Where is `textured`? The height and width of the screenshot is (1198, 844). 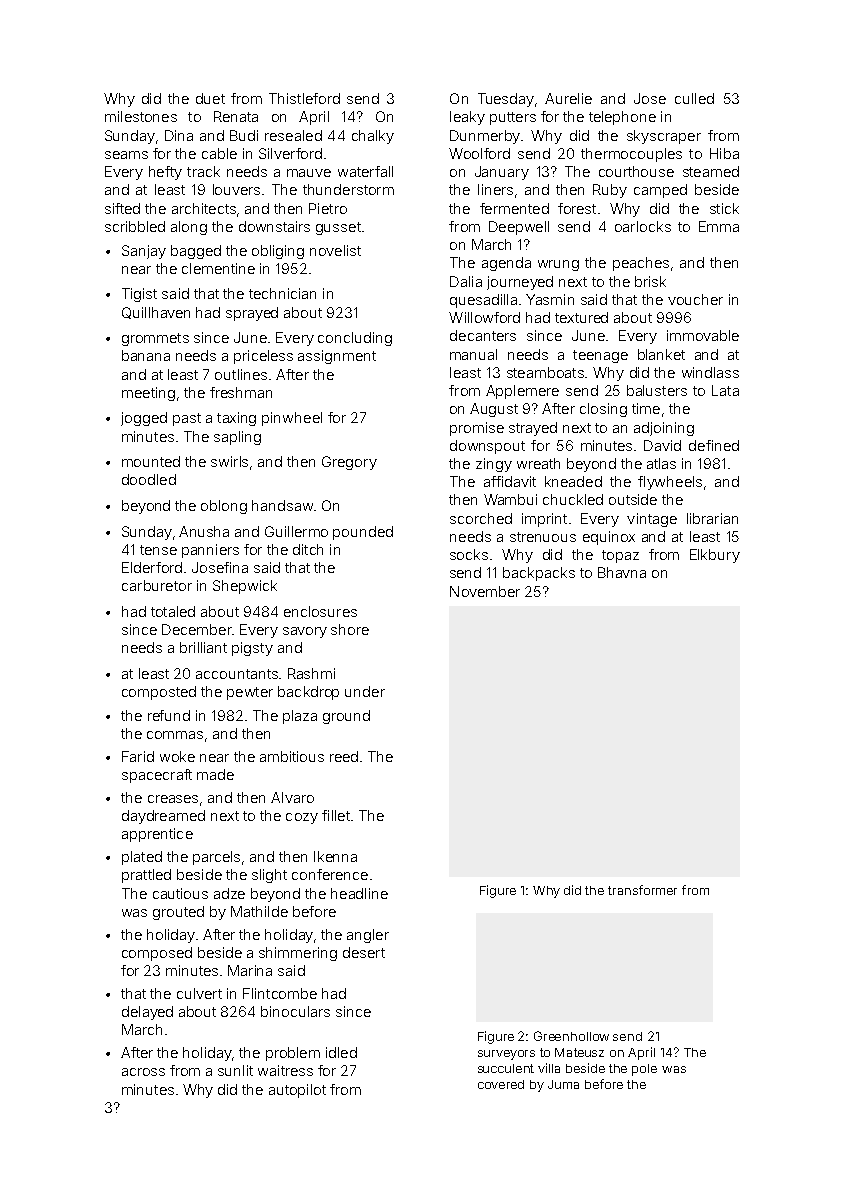 textured is located at coordinates (581, 317).
